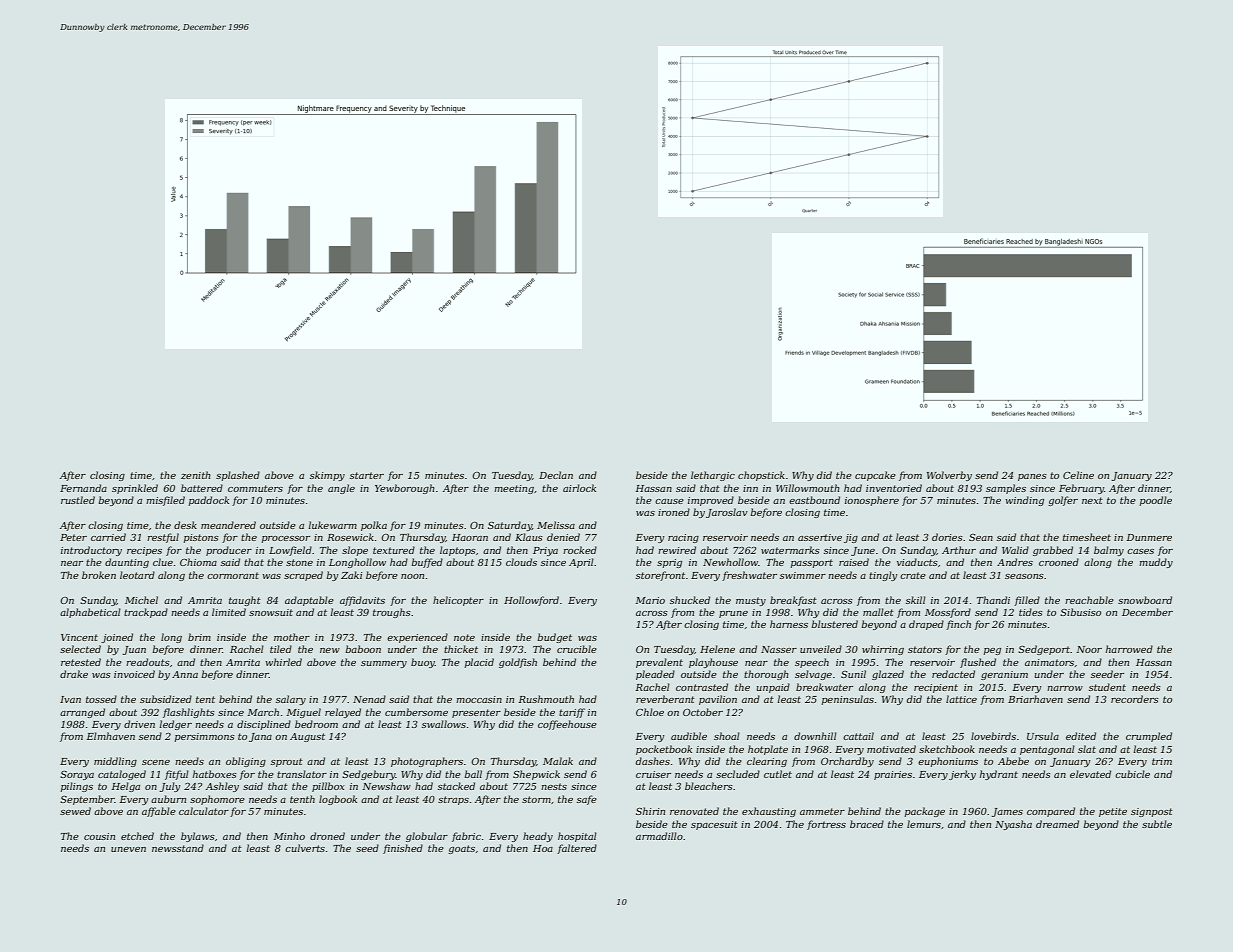  What do you see at coordinates (579, 488) in the page?
I see `airlock` at bounding box center [579, 488].
